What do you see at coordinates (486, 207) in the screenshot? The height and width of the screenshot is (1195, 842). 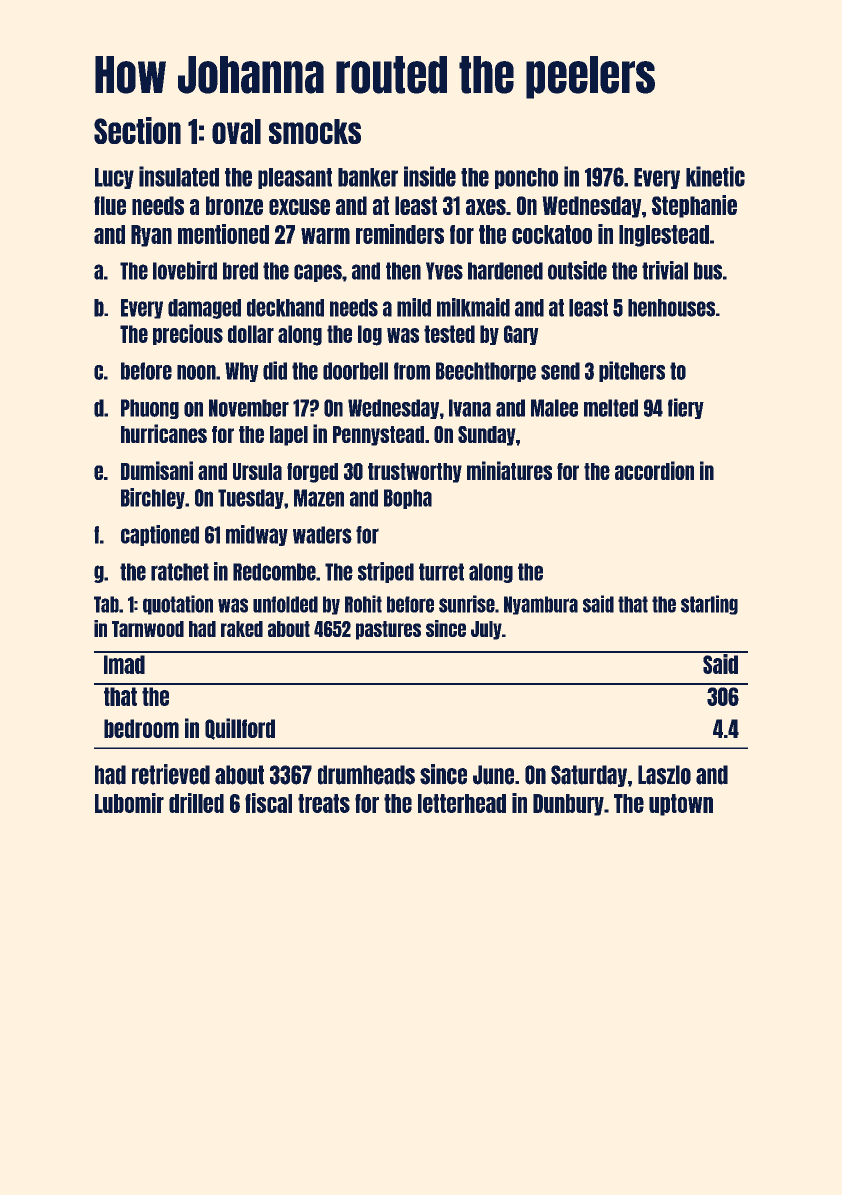 I see `axes` at bounding box center [486, 207].
